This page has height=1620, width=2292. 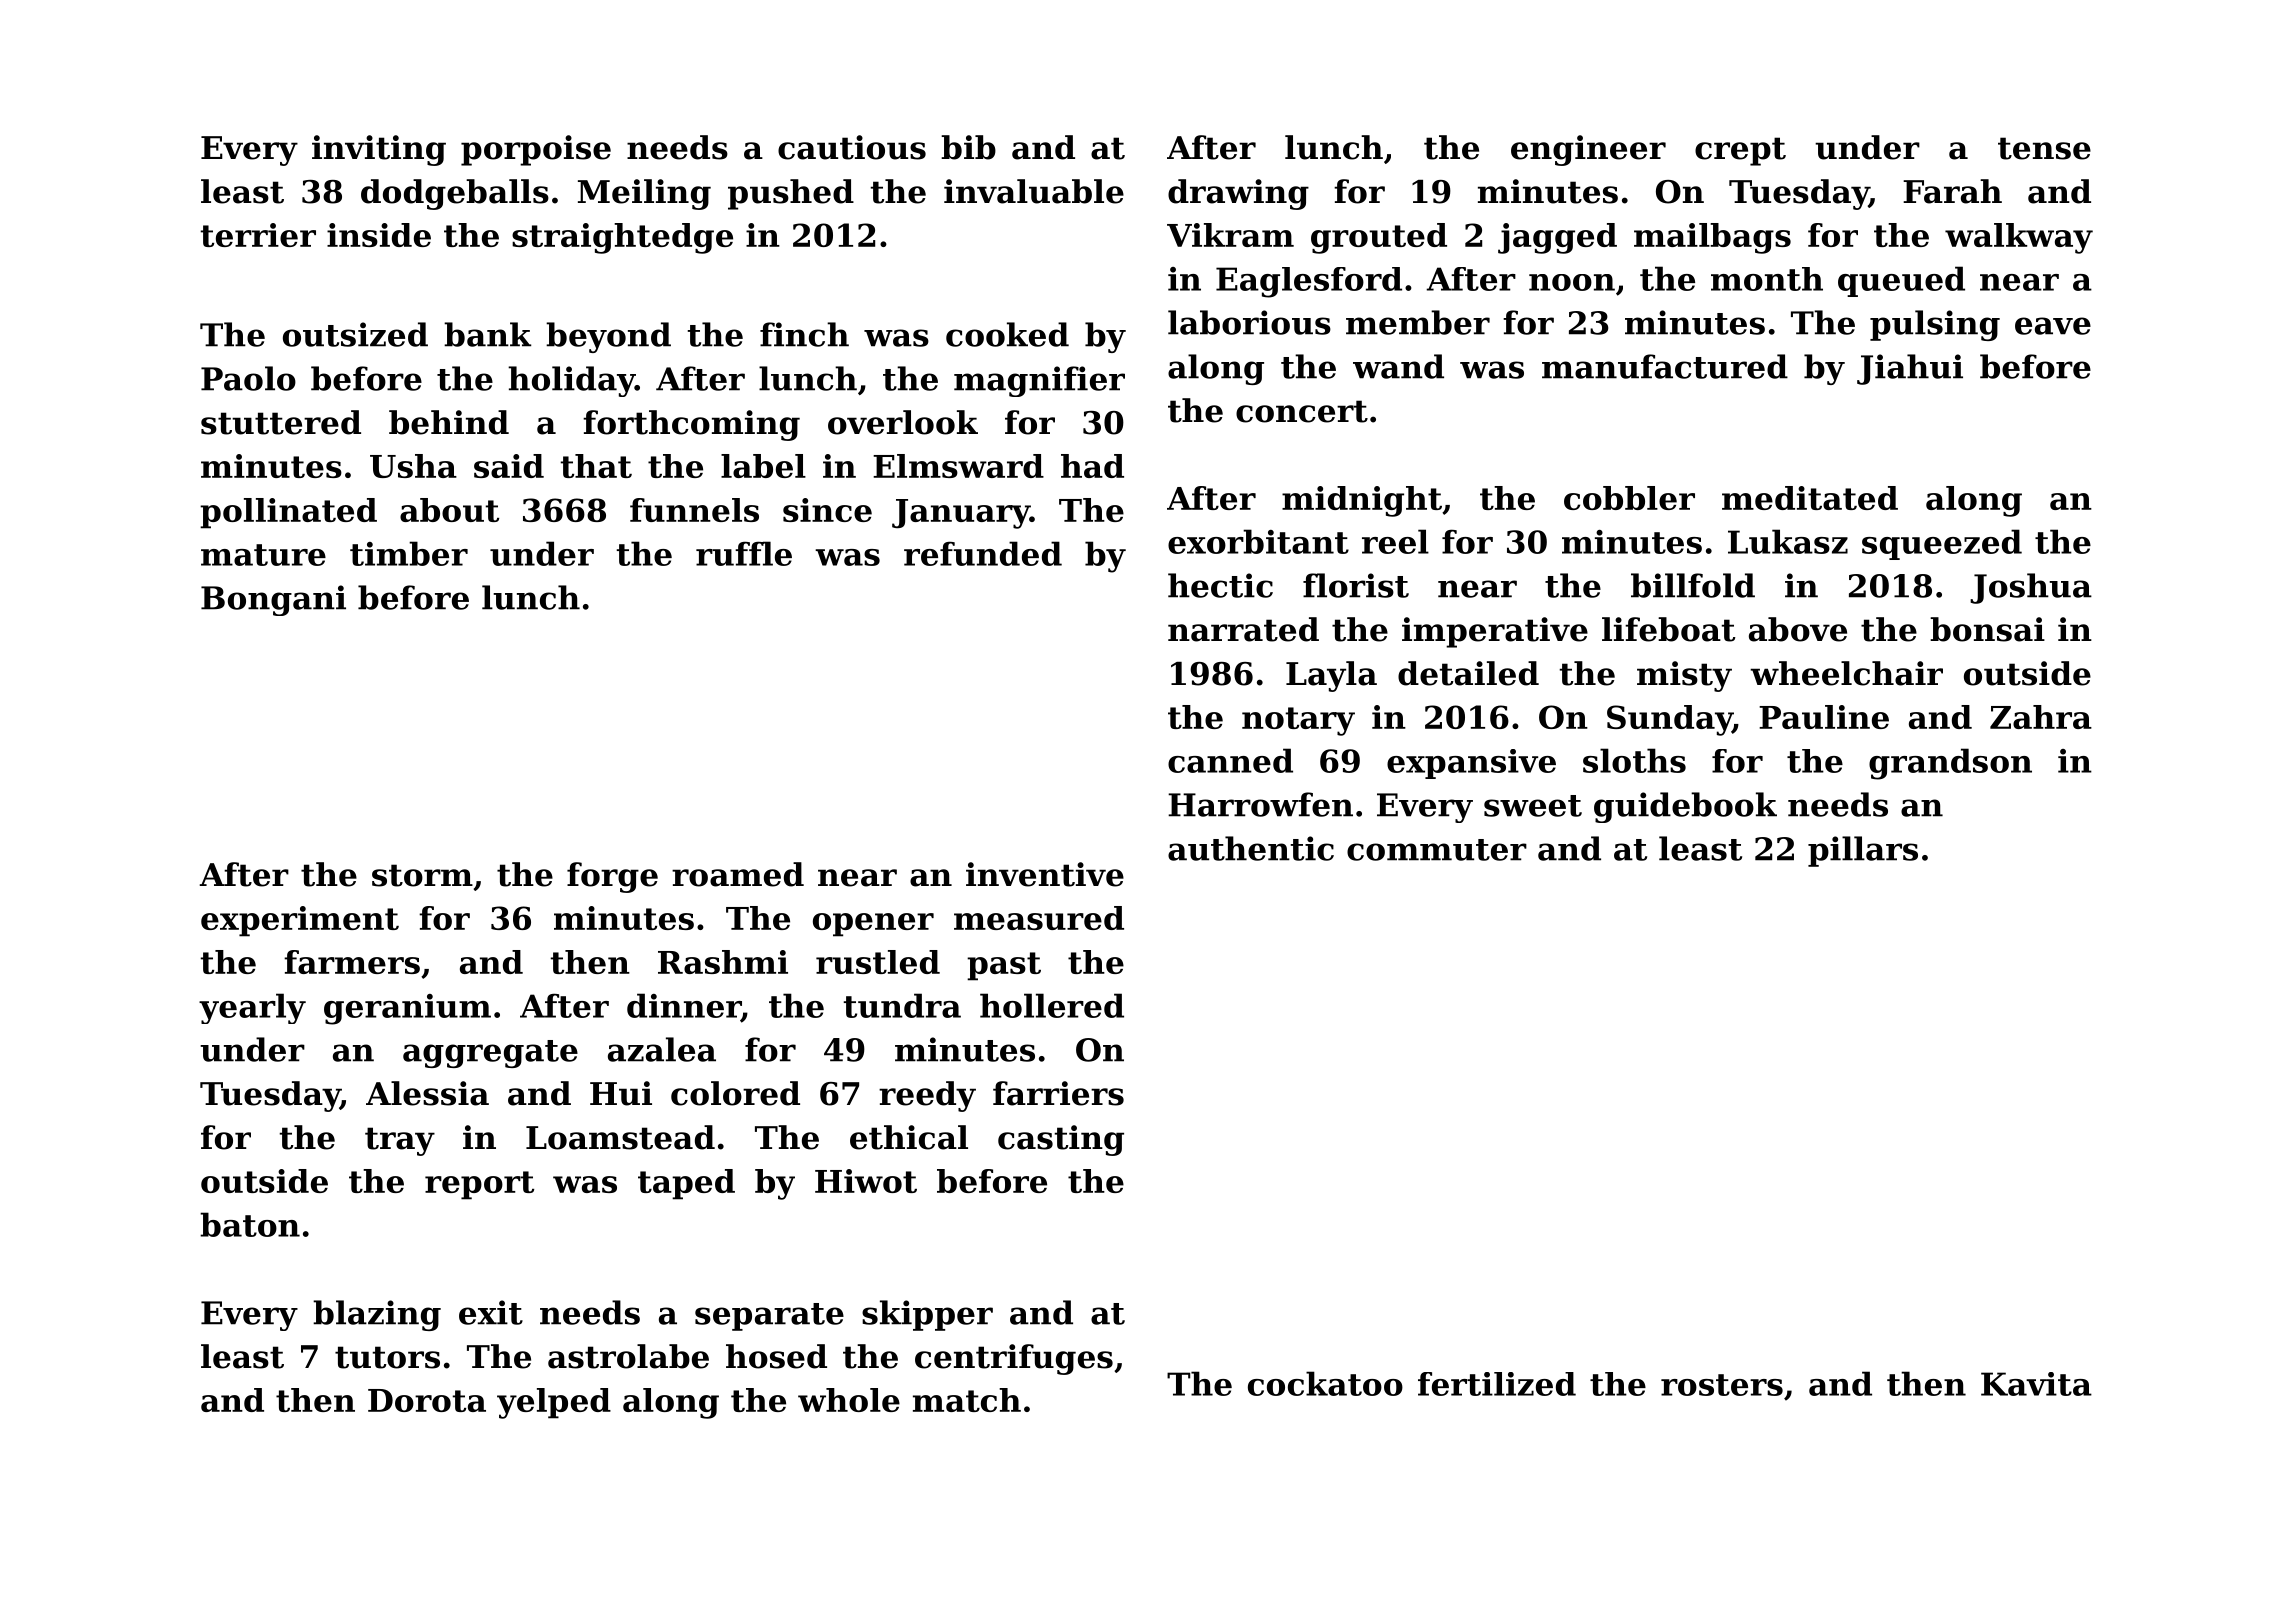 What do you see at coordinates (2044, 148) in the page?
I see `tense` at bounding box center [2044, 148].
